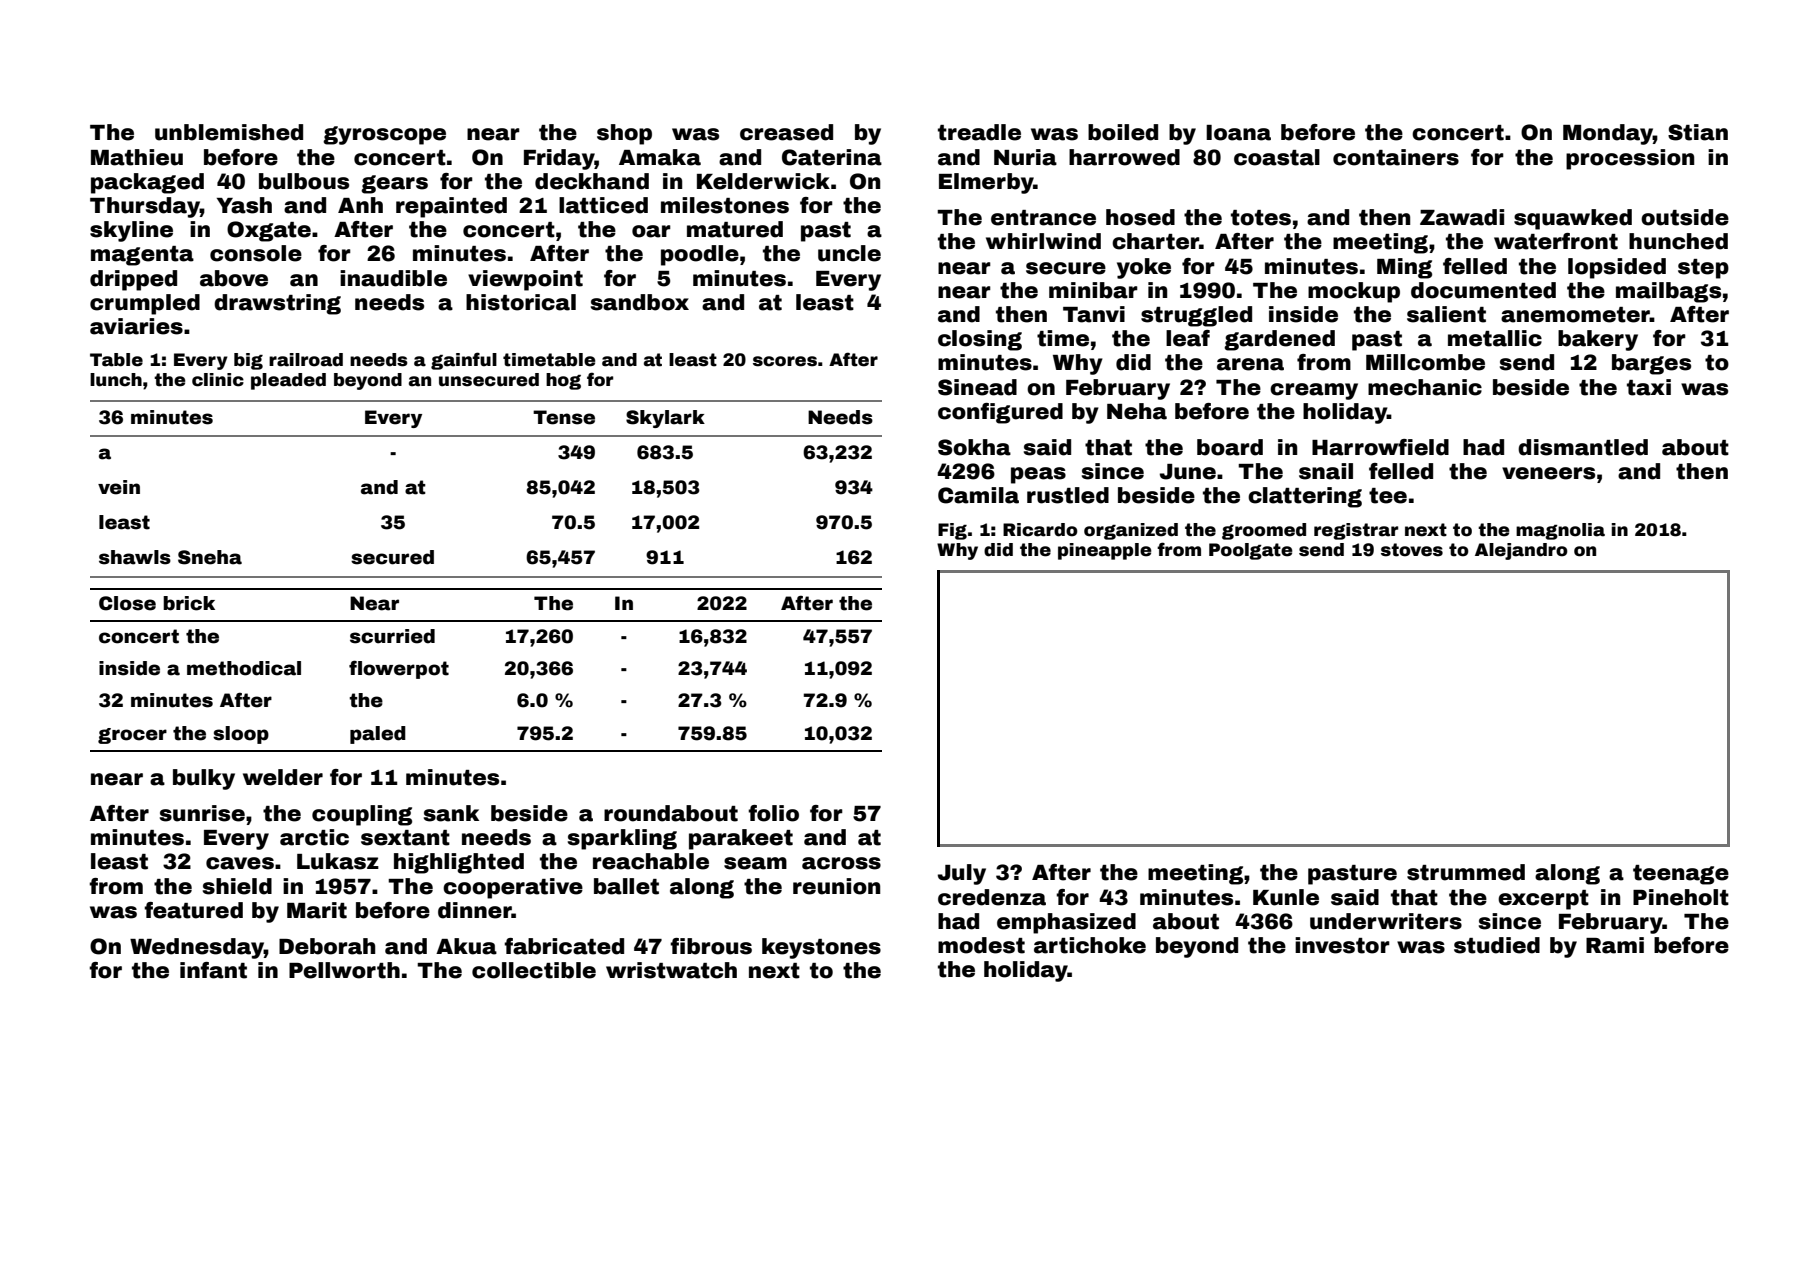  What do you see at coordinates (1354, 292) in the document?
I see `mockup` at bounding box center [1354, 292].
